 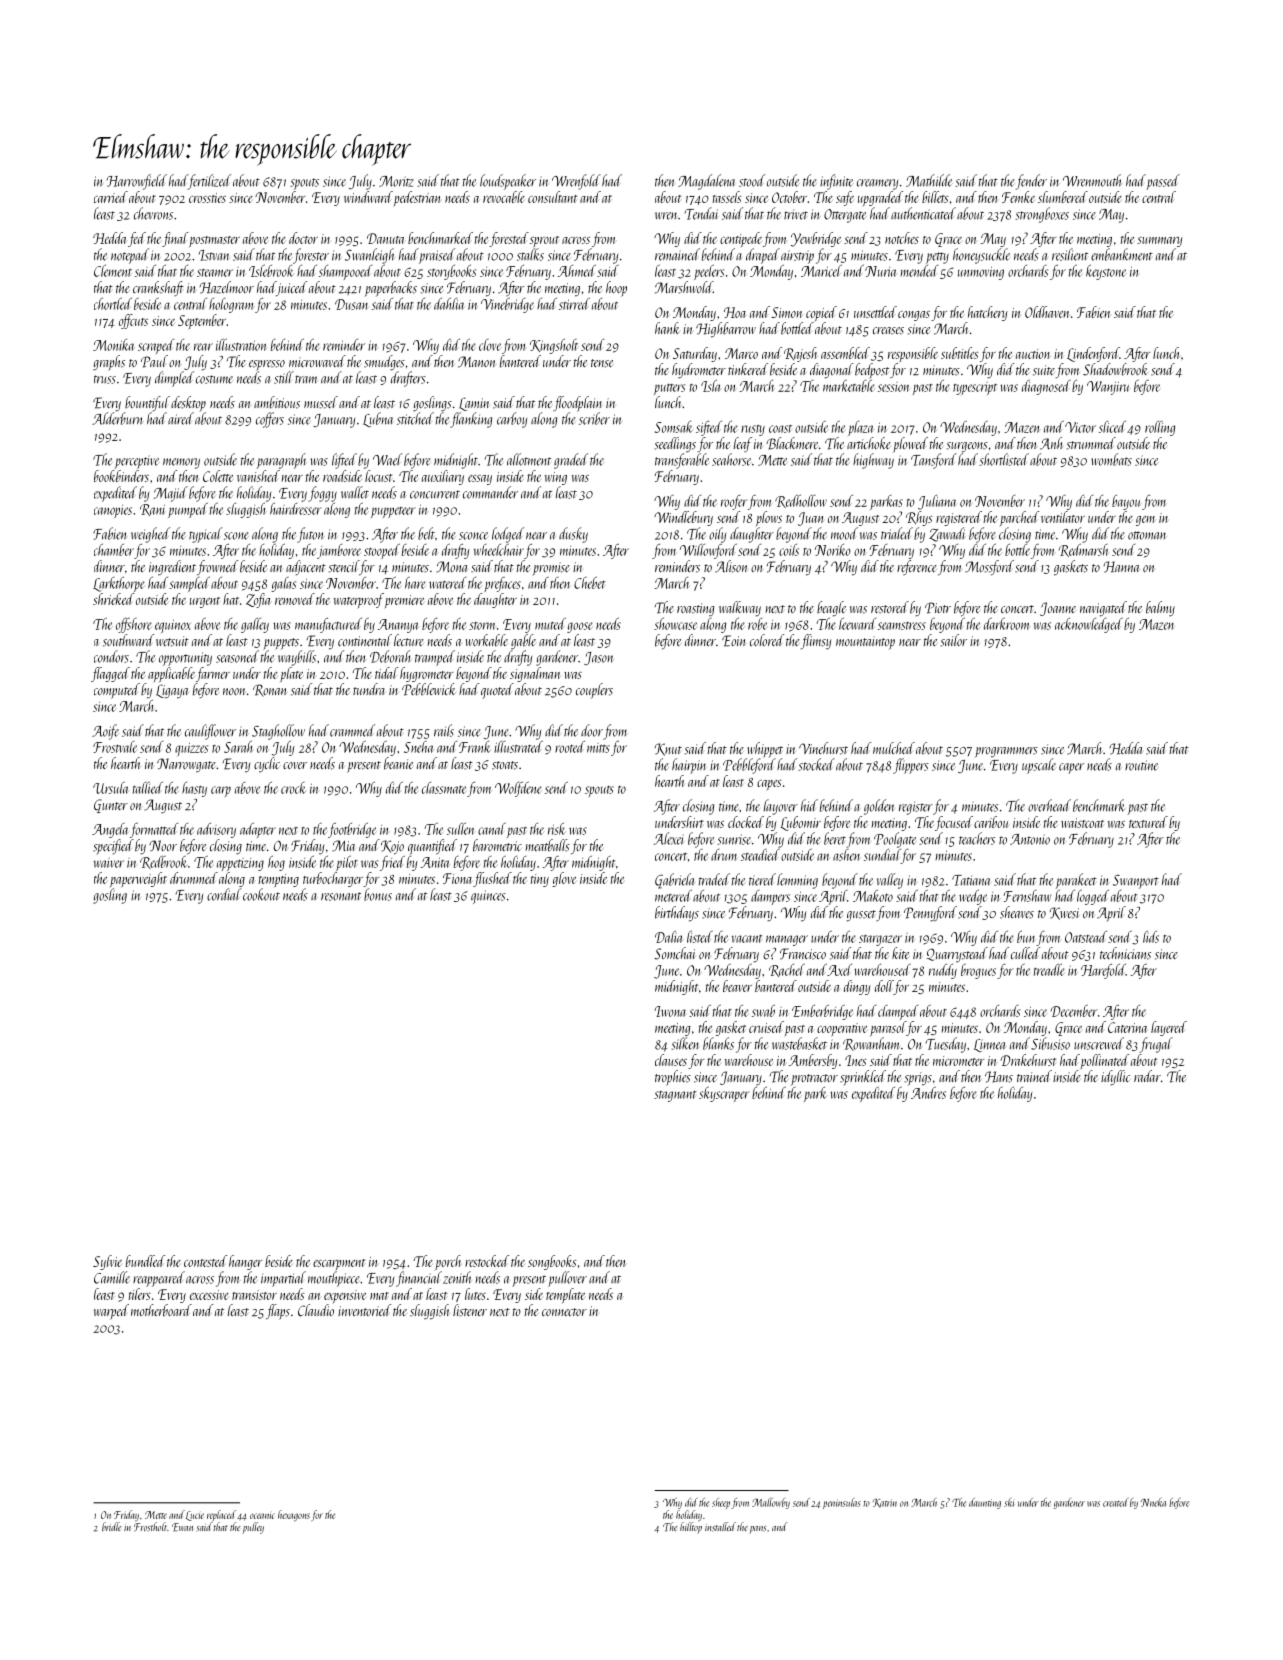 I want to click on coffers, so click(x=270, y=420).
